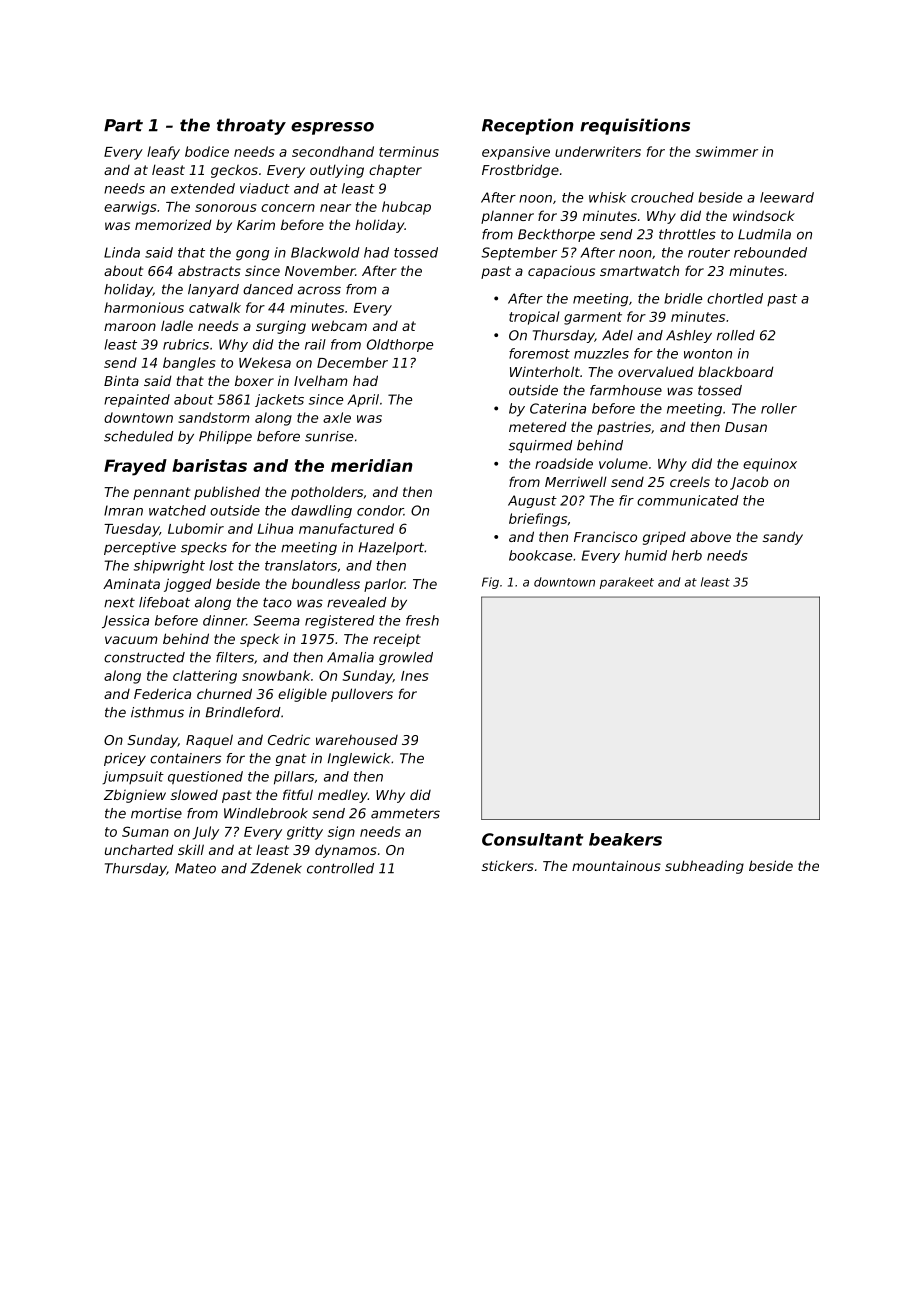 This page has width=924, height=1308. What do you see at coordinates (265, 362) in the page?
I see `Wekesa` at bounding box center [265, 362].
